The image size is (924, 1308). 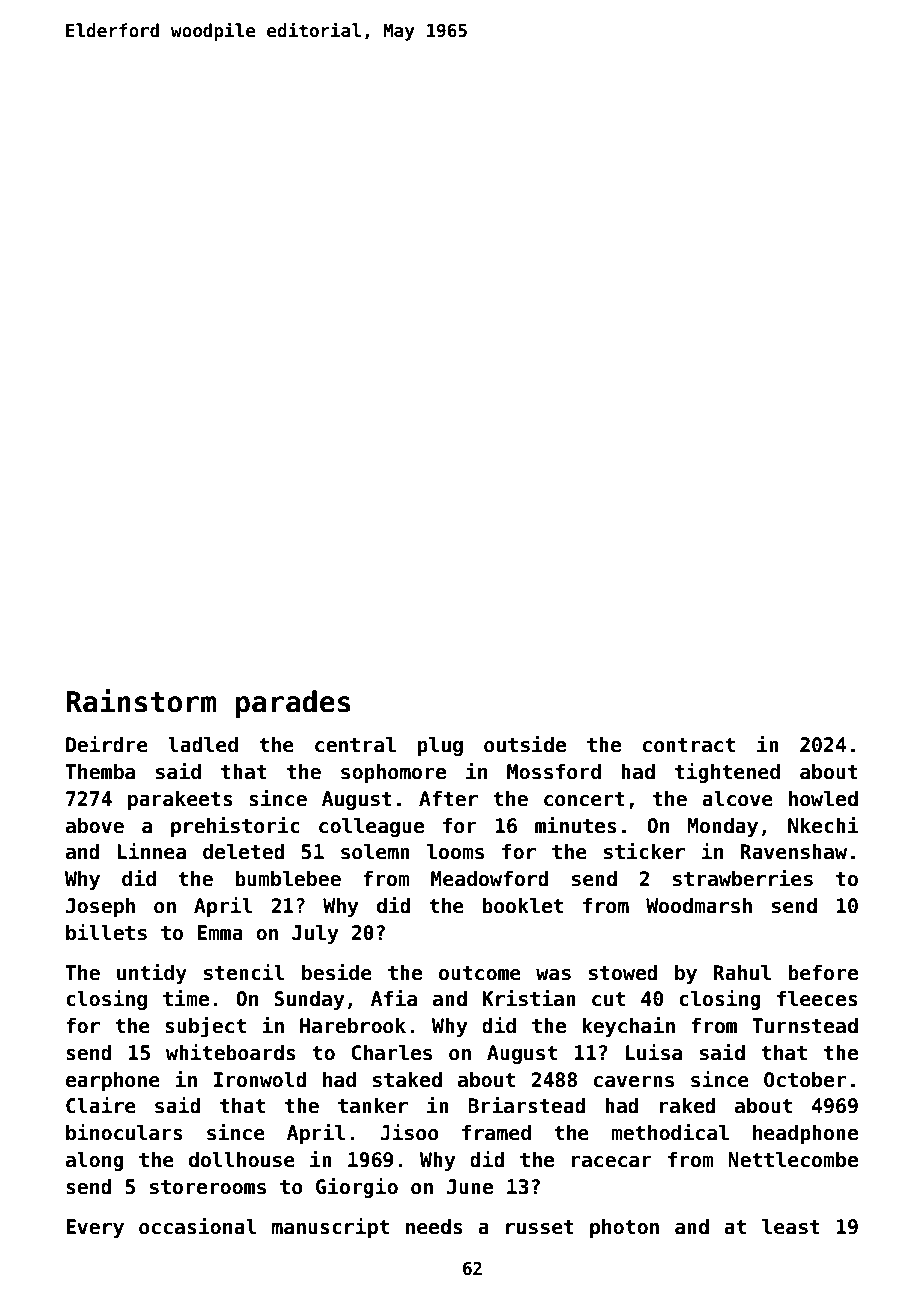 I want to click on Luisa, so click(x=654, y=1052).
